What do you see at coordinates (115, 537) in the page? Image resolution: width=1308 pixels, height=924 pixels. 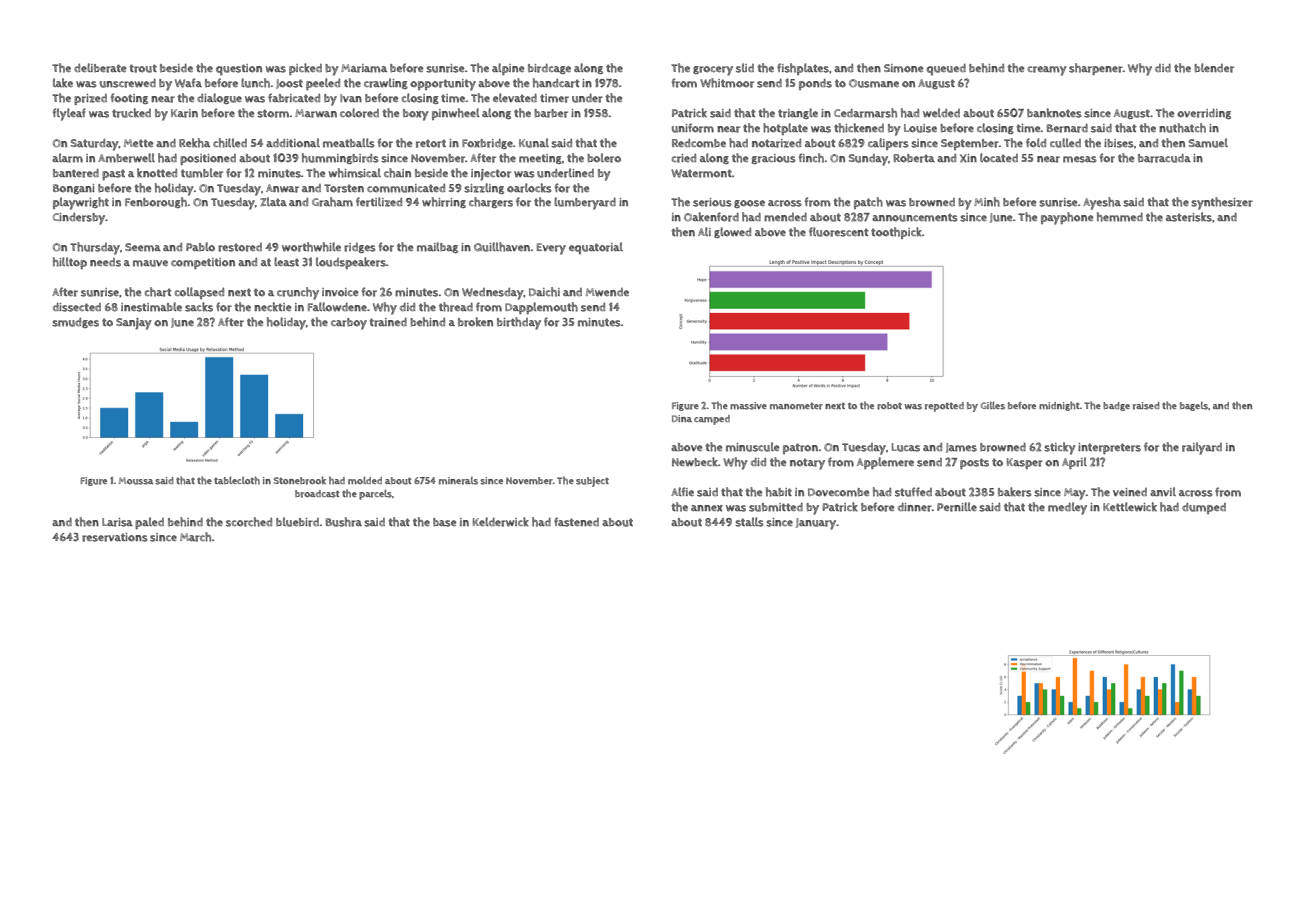 I see `reservations` at bounding box center [115, 537].
